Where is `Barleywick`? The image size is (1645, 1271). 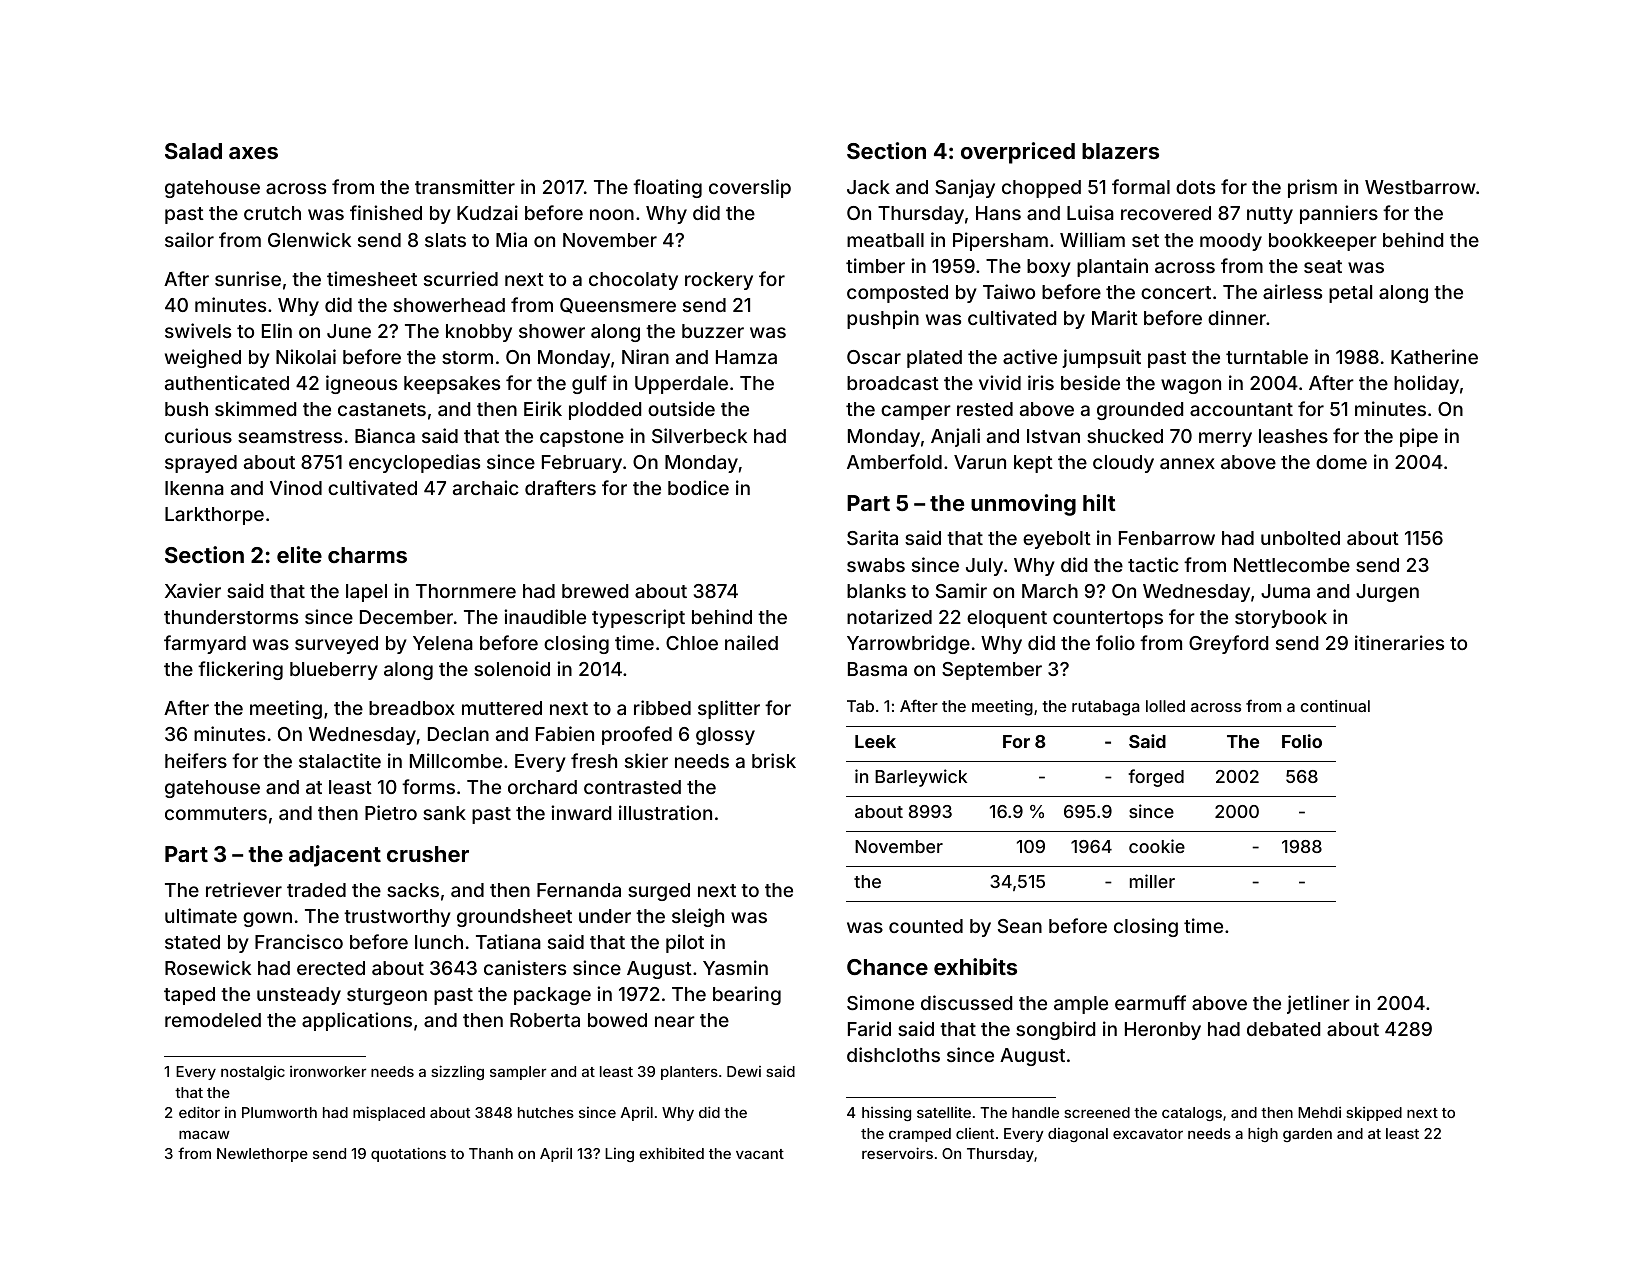
Barleywick is located at coordinates (921, 778).
